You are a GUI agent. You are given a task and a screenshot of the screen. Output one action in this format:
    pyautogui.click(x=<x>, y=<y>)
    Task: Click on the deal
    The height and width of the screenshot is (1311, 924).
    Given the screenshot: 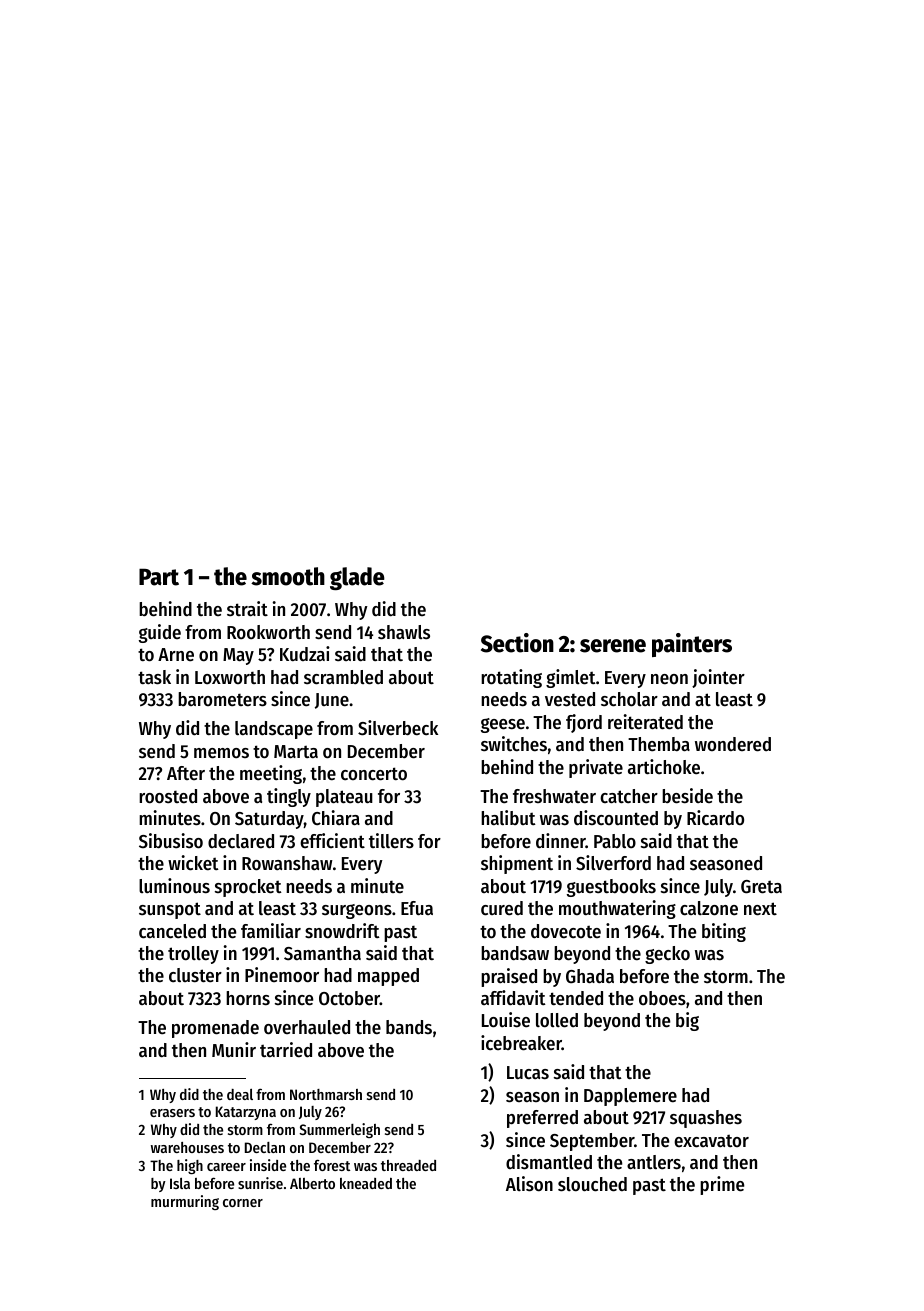 What is the action you would take?
    pyautogui.click(x=240, y=1094)
